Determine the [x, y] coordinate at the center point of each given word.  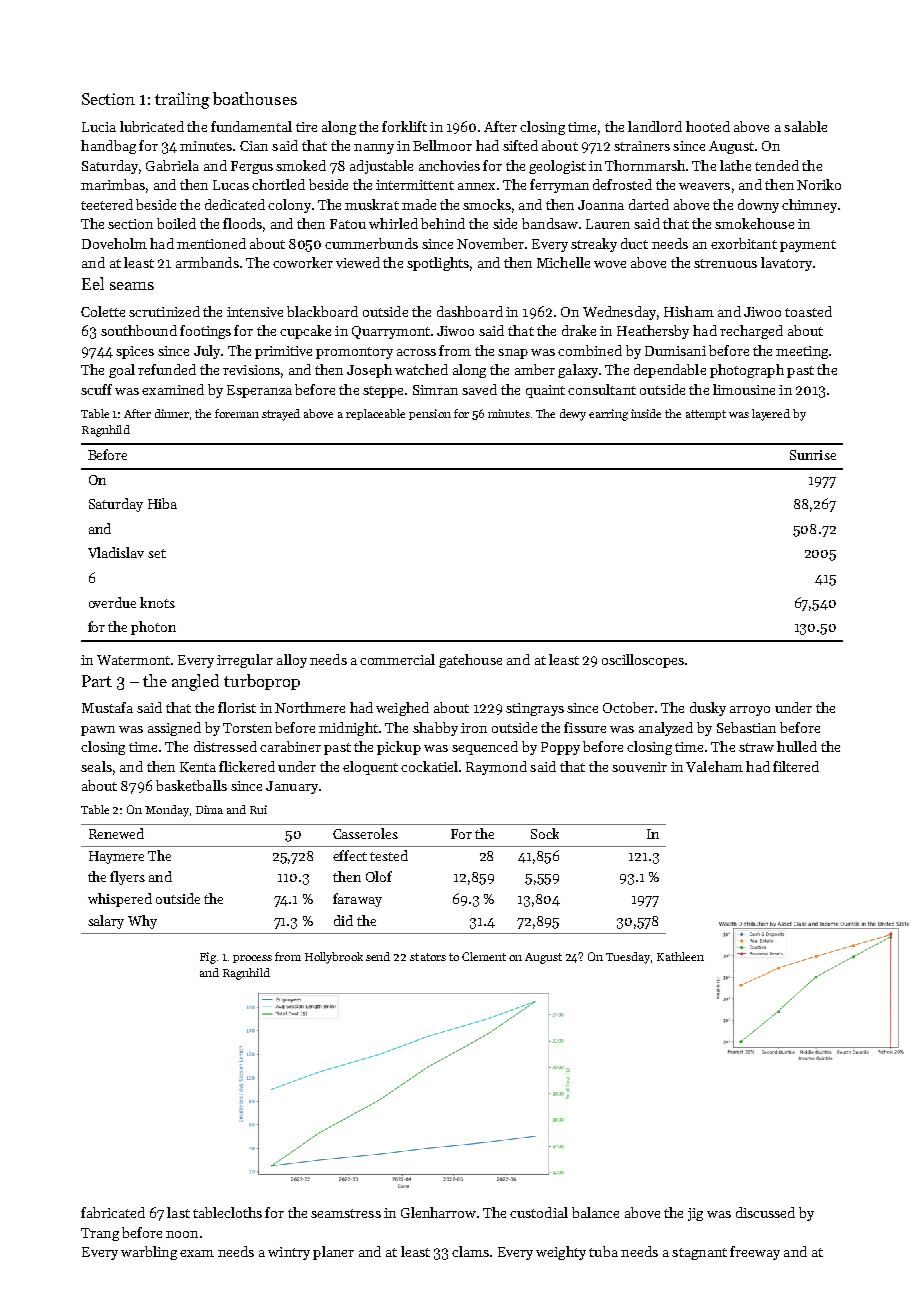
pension [430, 414]
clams [470, 1251]
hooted [708, 126]
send [378, 956]
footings [205, 332]
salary [106, 922]
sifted [520, 145]
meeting [802, 352]
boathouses [255, 98]
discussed [765, 1212]
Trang [100, 1234]
